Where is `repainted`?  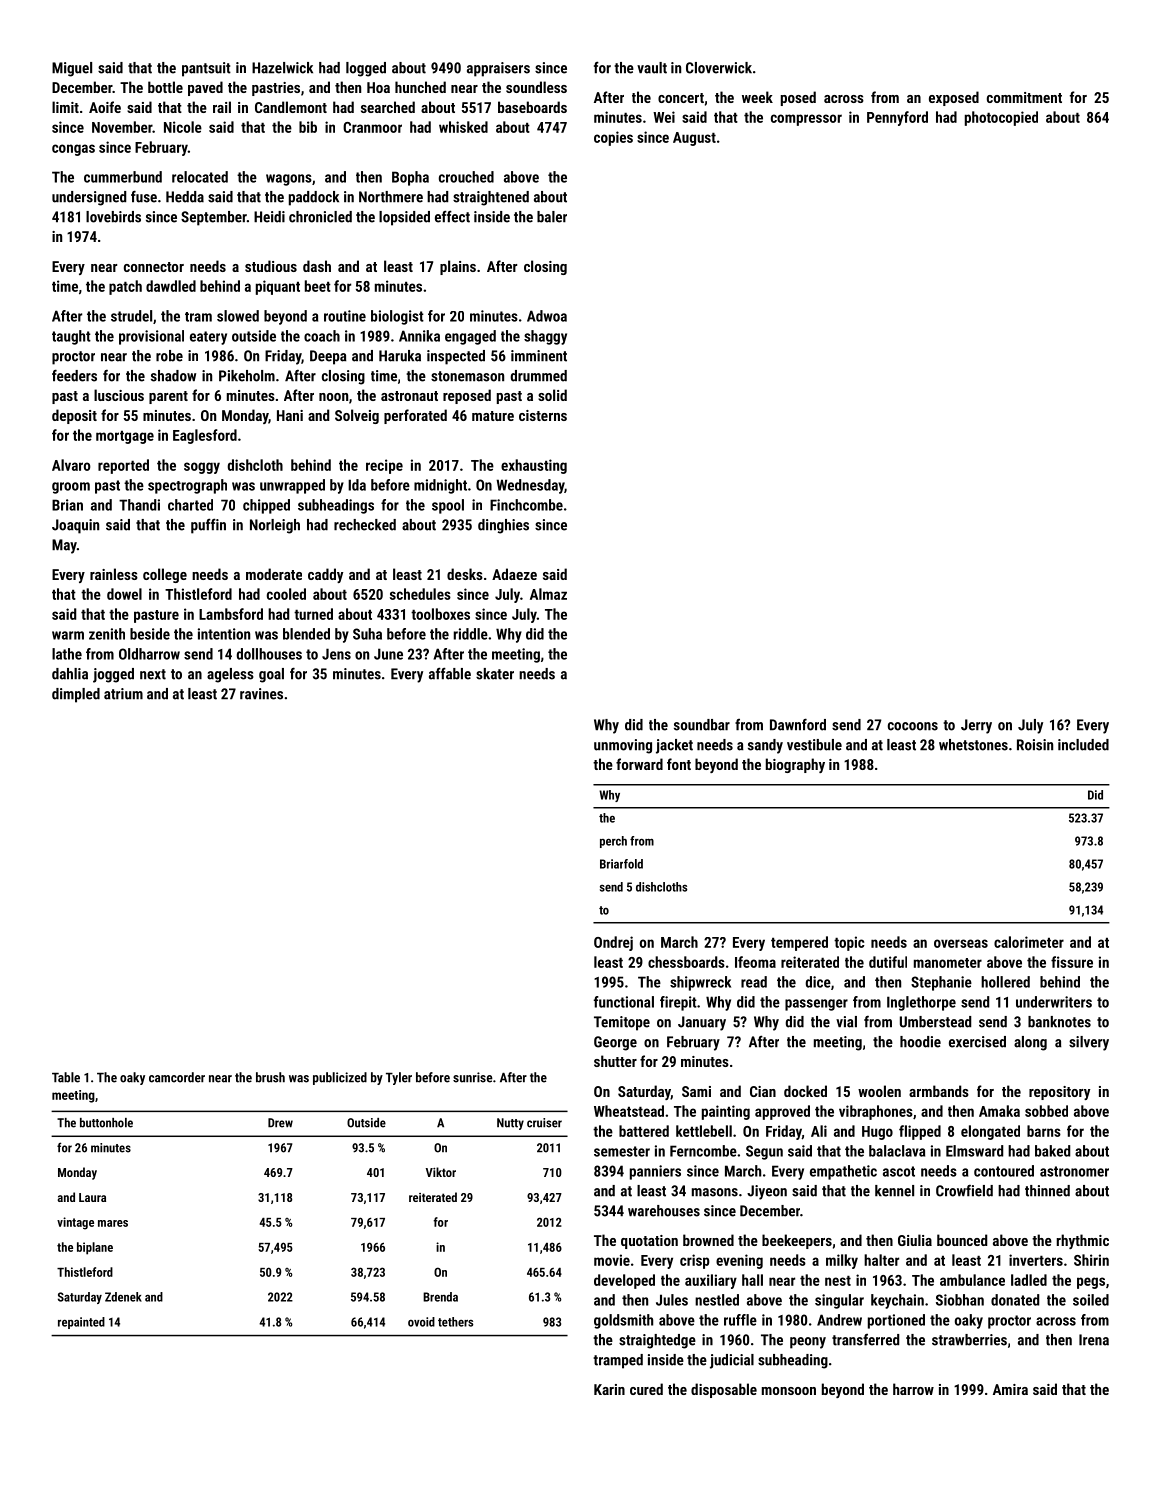 repainted is located at coordinates (81, 1323).
